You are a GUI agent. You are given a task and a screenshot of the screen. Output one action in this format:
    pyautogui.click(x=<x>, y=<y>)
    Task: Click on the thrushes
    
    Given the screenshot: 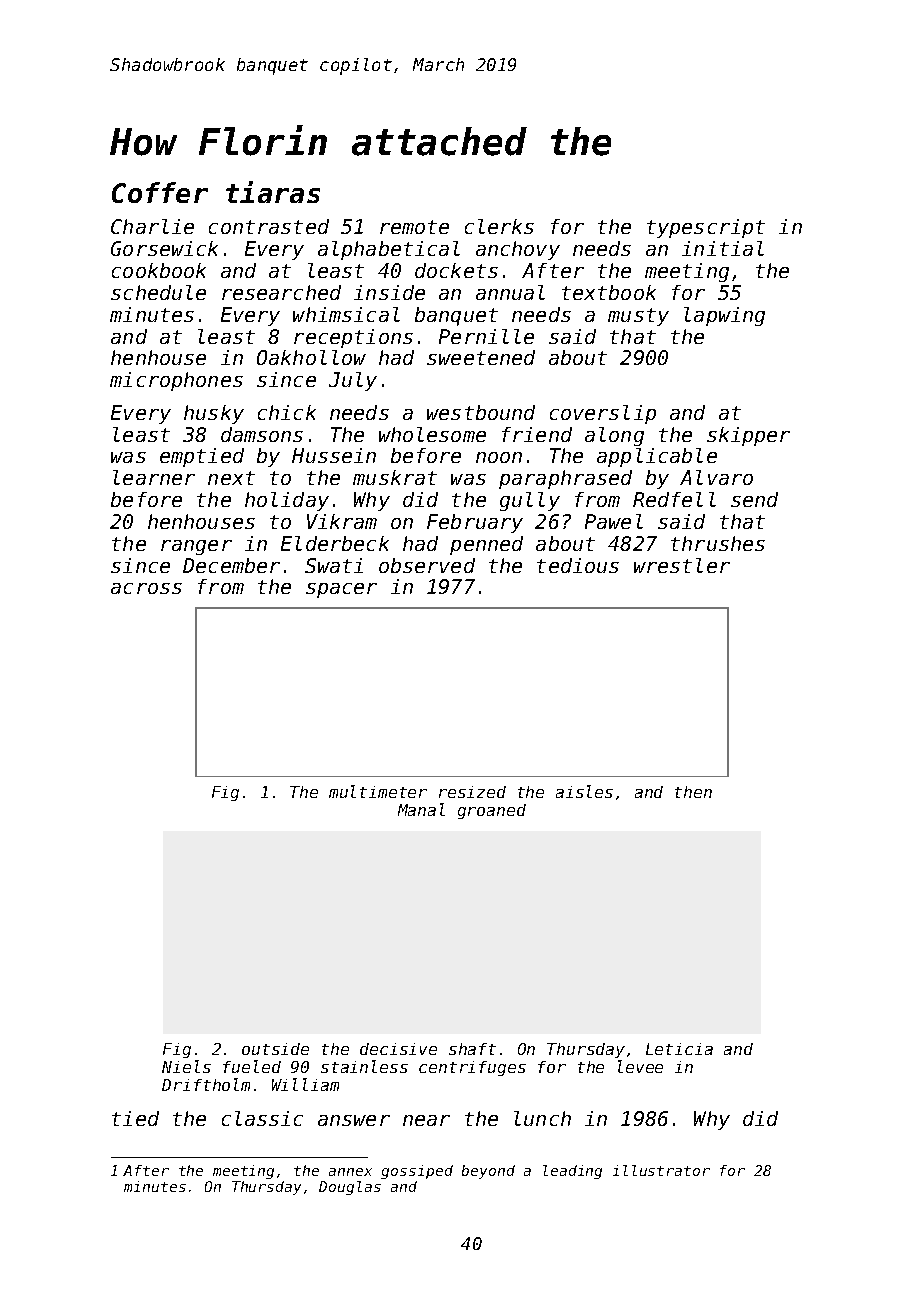 What is the action you would take?
    pyautogui.click(x=718, y=543)
